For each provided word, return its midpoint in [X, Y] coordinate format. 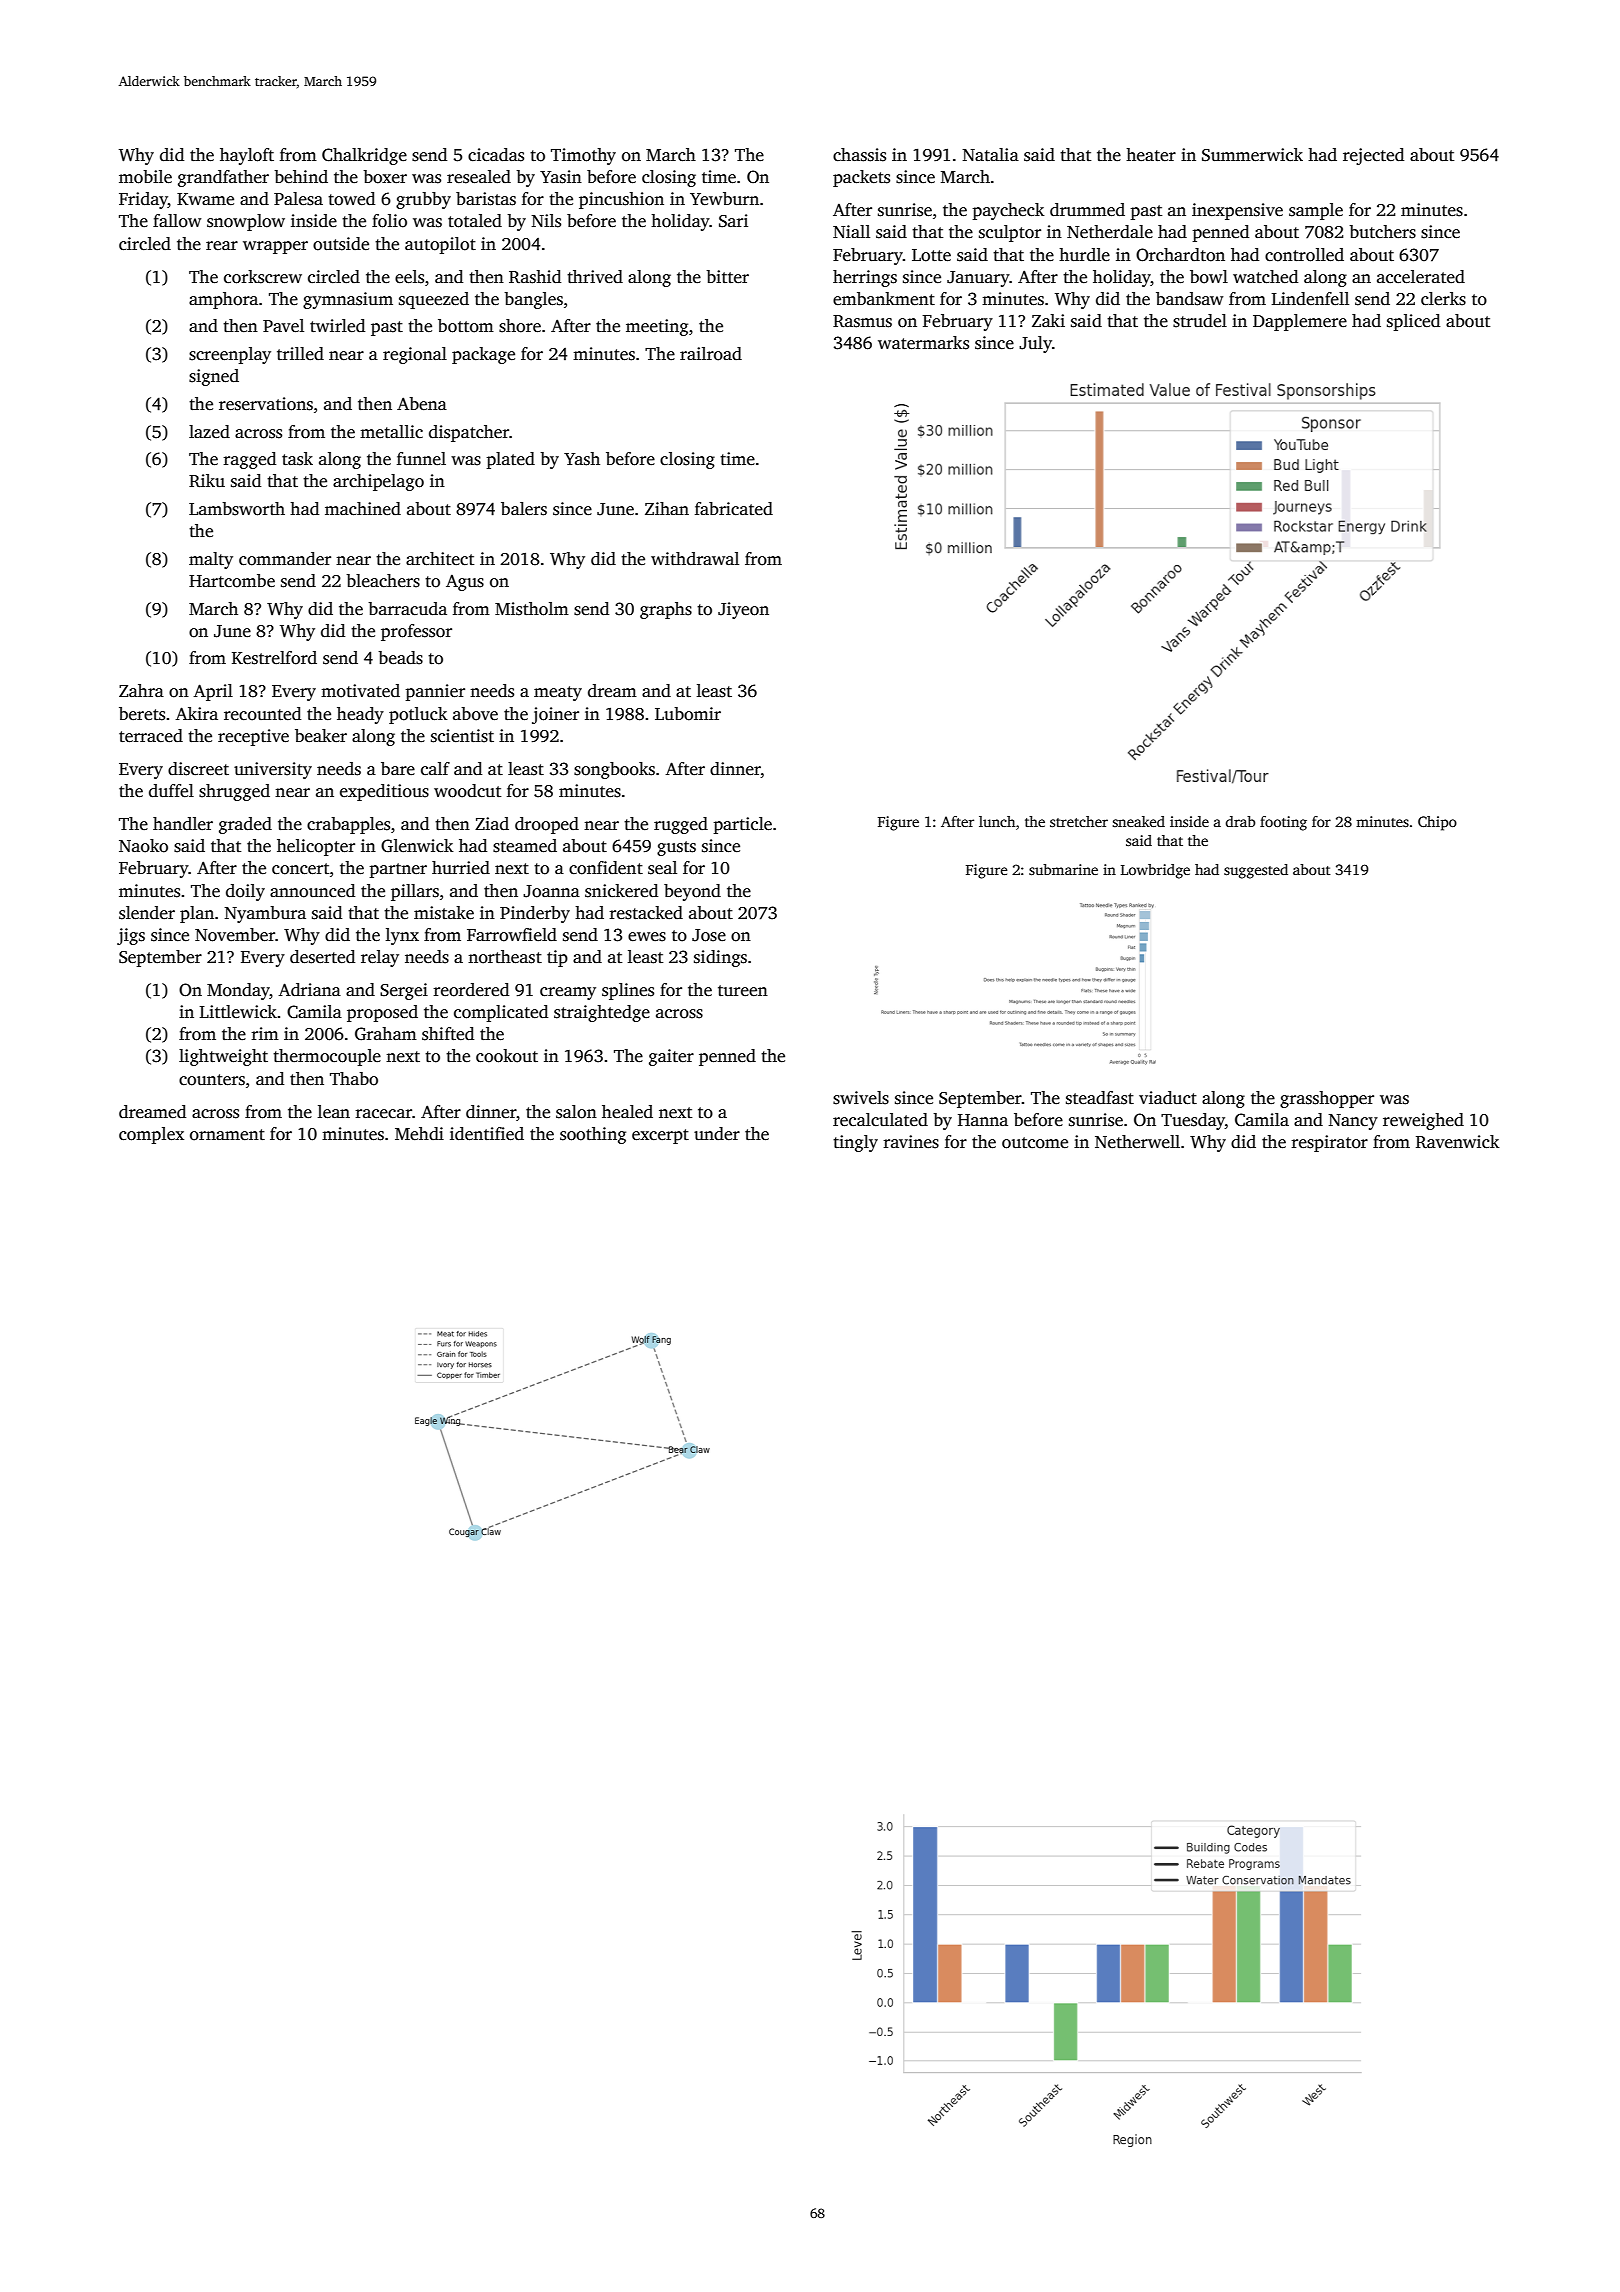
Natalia [990, 155]
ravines [911, 1142]
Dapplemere [1300, 322]
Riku [207, 481]
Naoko [143, 846]
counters [212, 1080]
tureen [743, 991]
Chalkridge [364, 156]
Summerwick [1252, 155]
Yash [582, 459]
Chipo [1437, 823]
